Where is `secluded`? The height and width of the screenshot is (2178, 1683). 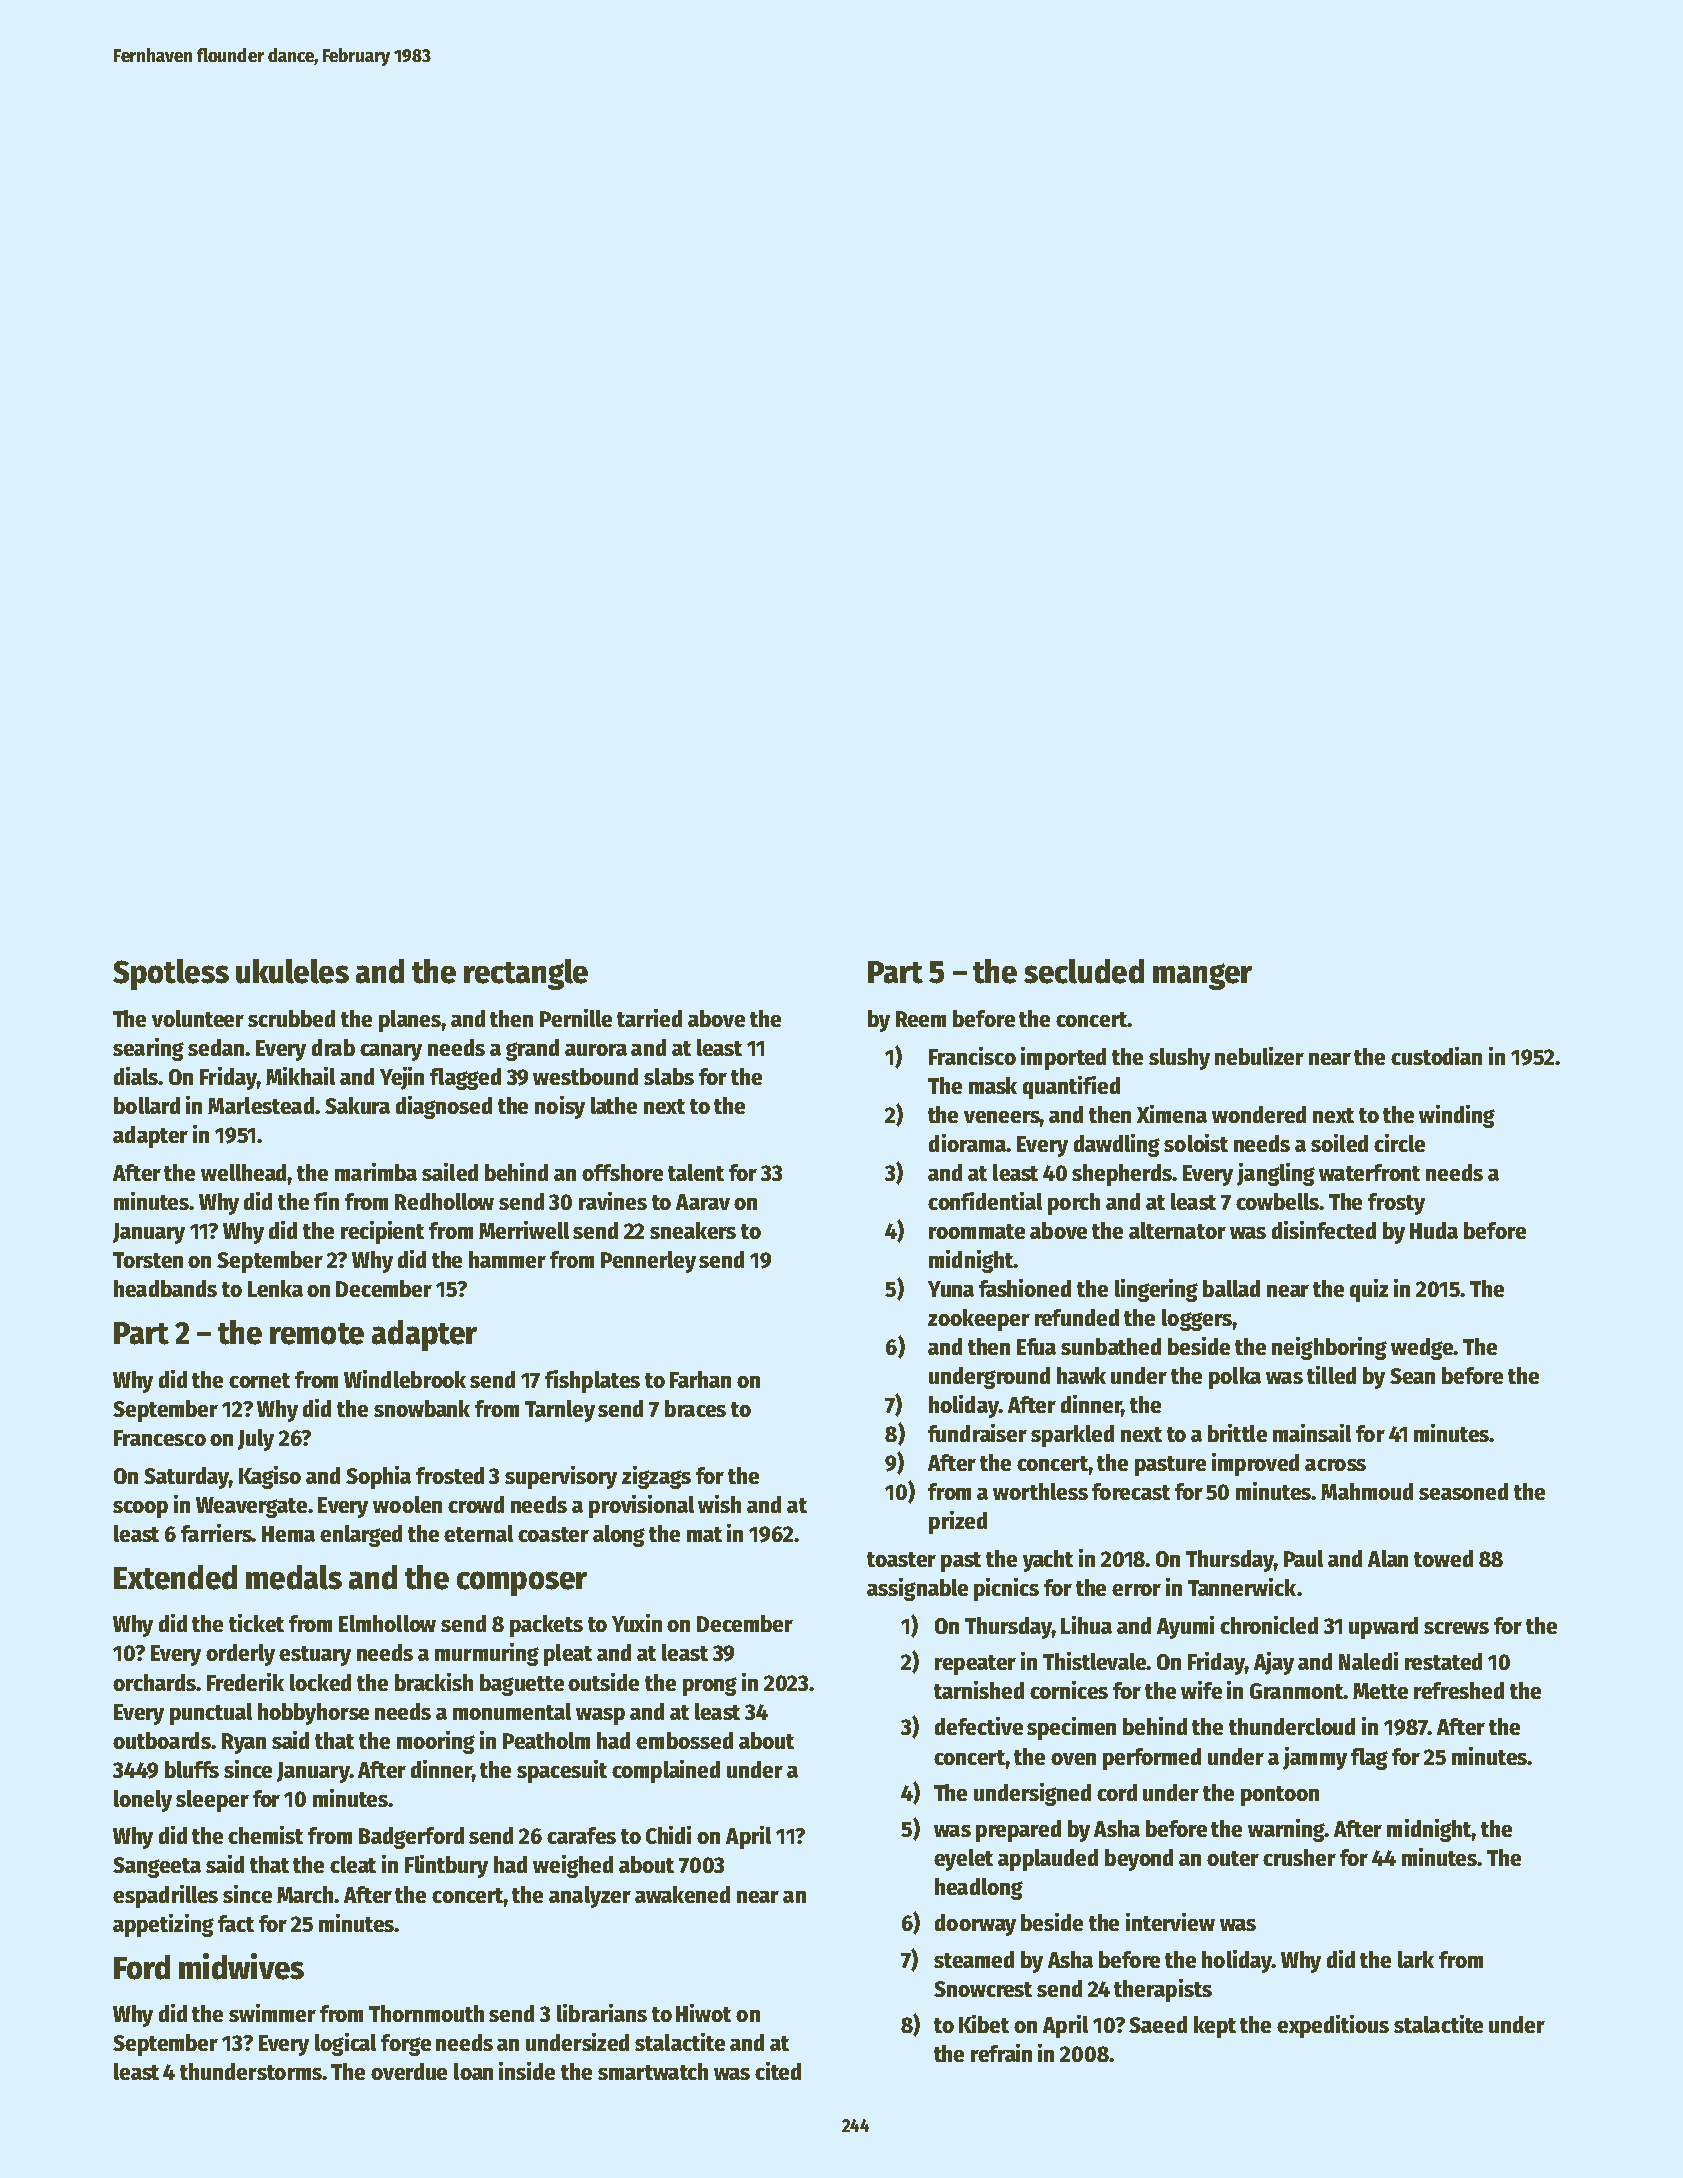 secluded is located at coordinates (1084, 971).
